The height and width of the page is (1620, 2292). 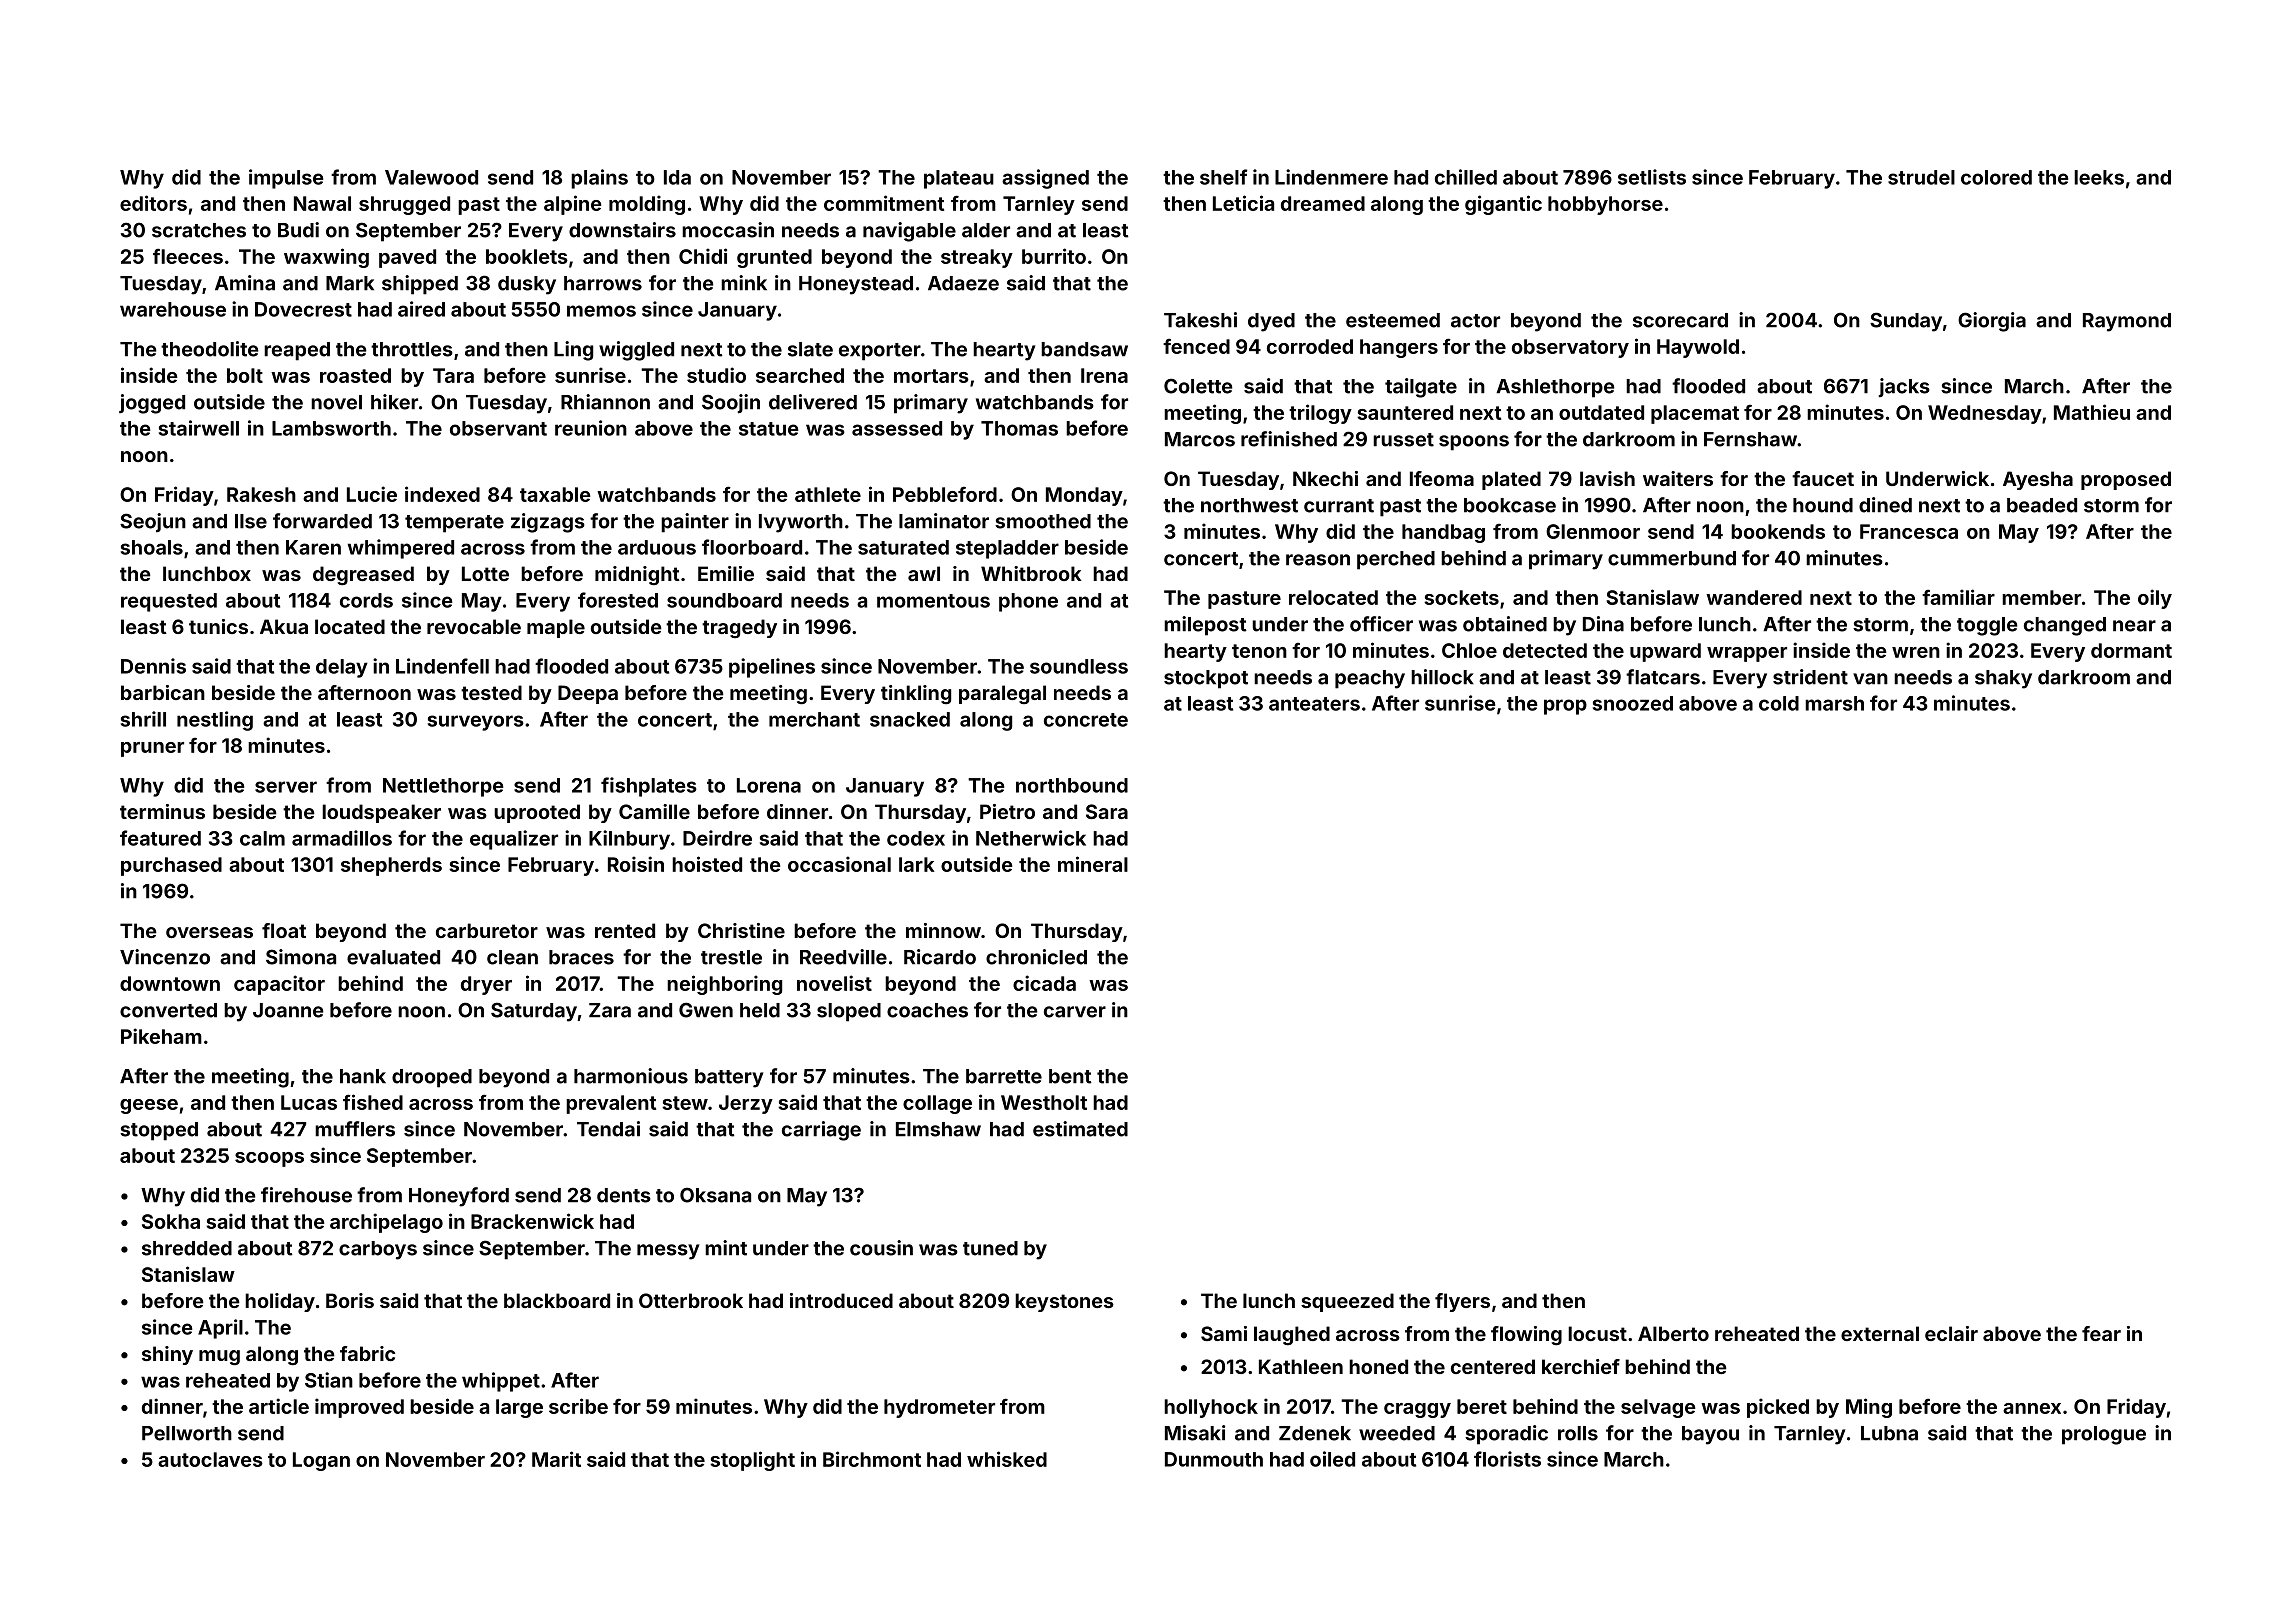 I want to click on northbound, so click(x=1072, y=785).
